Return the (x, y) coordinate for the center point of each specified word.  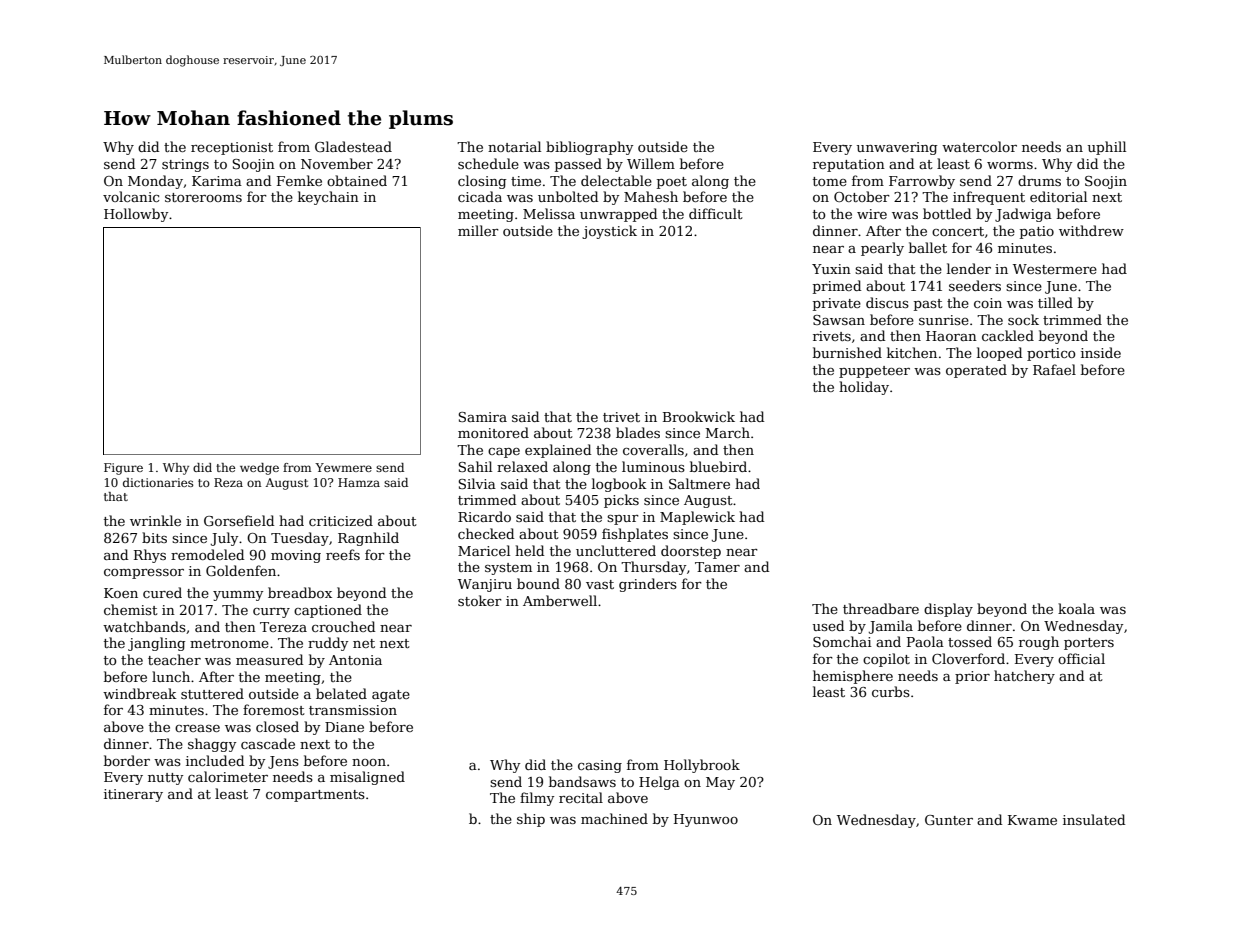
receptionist (232, 148)
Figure (123, 469)
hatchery (1024, 677)
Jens (283, 762)
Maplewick (697, 518)
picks (621, 501)
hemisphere (853, 677)
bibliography (589, 148)
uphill (1107, 148)
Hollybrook (702, 766)
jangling (156, 644)
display (948, 610)
